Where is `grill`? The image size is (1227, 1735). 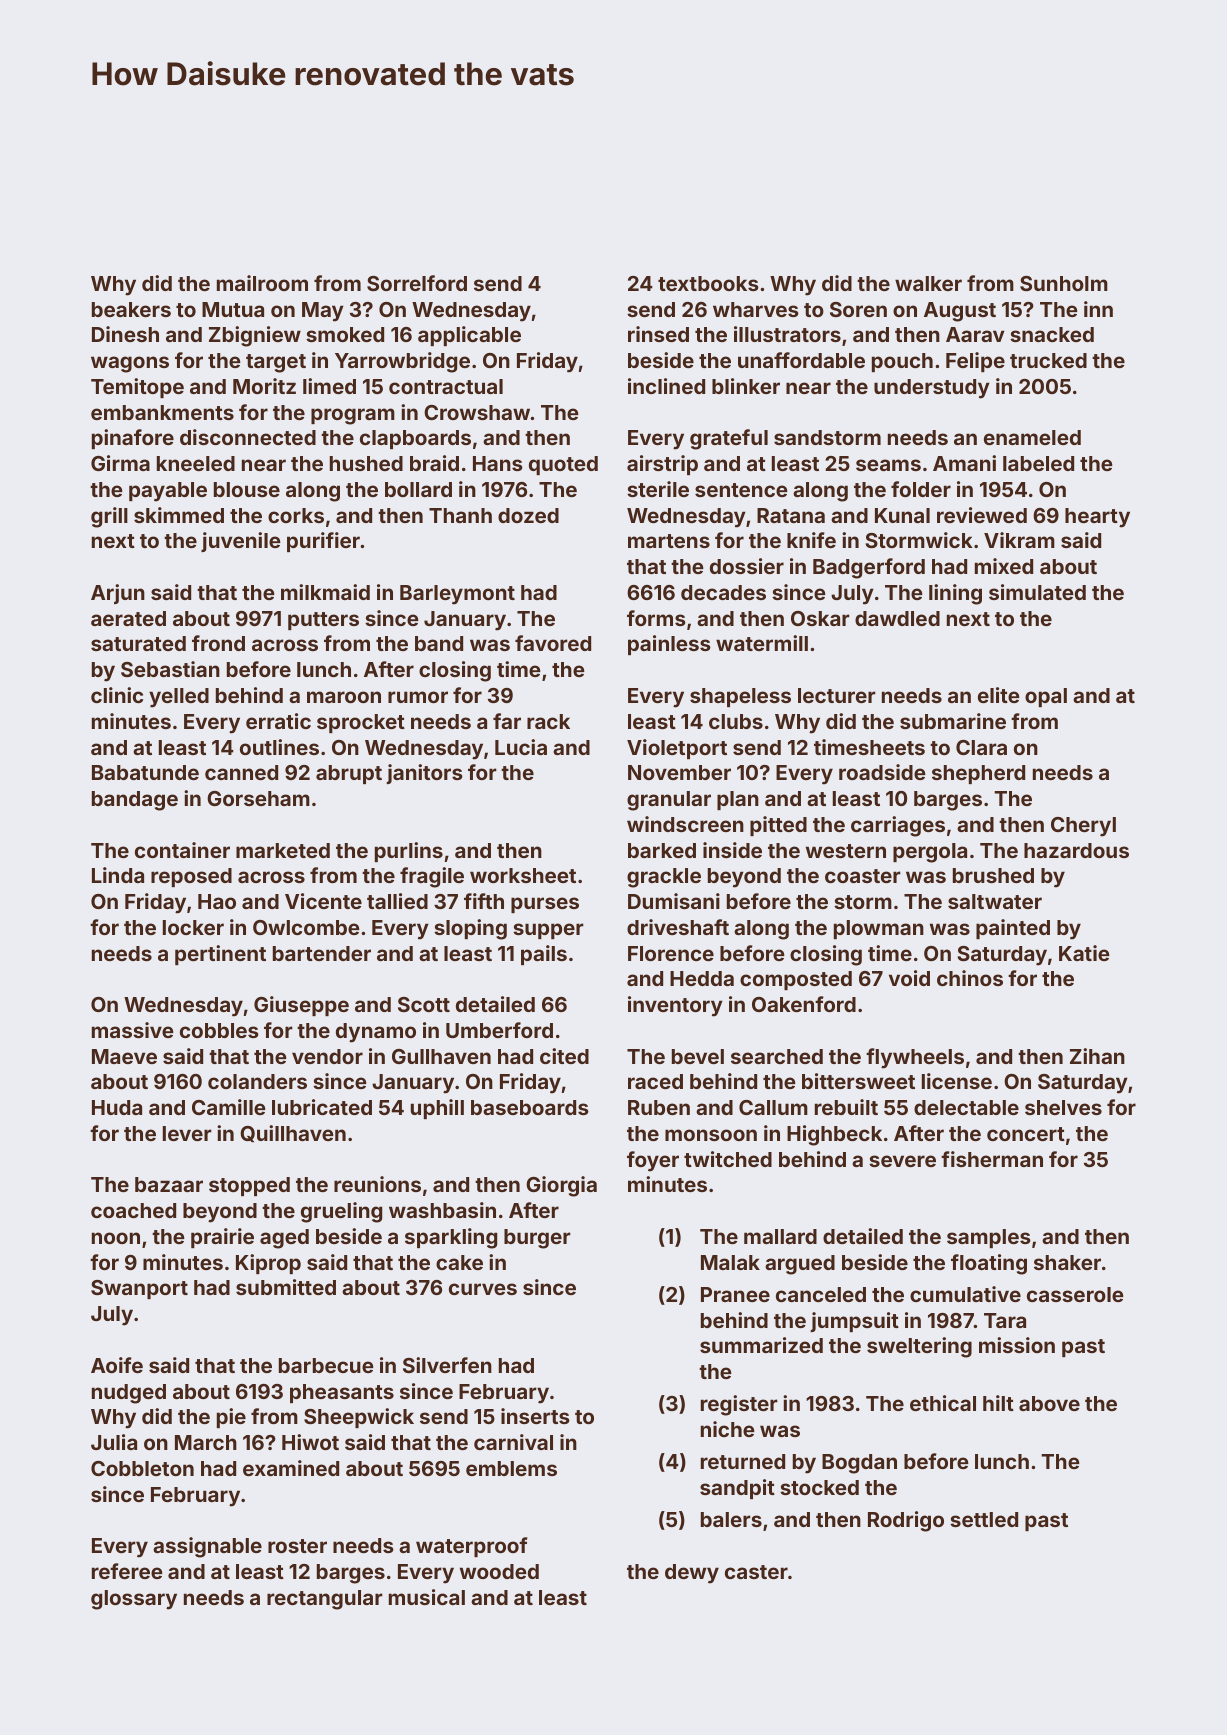
grill is located at coordinates (109, 517).
